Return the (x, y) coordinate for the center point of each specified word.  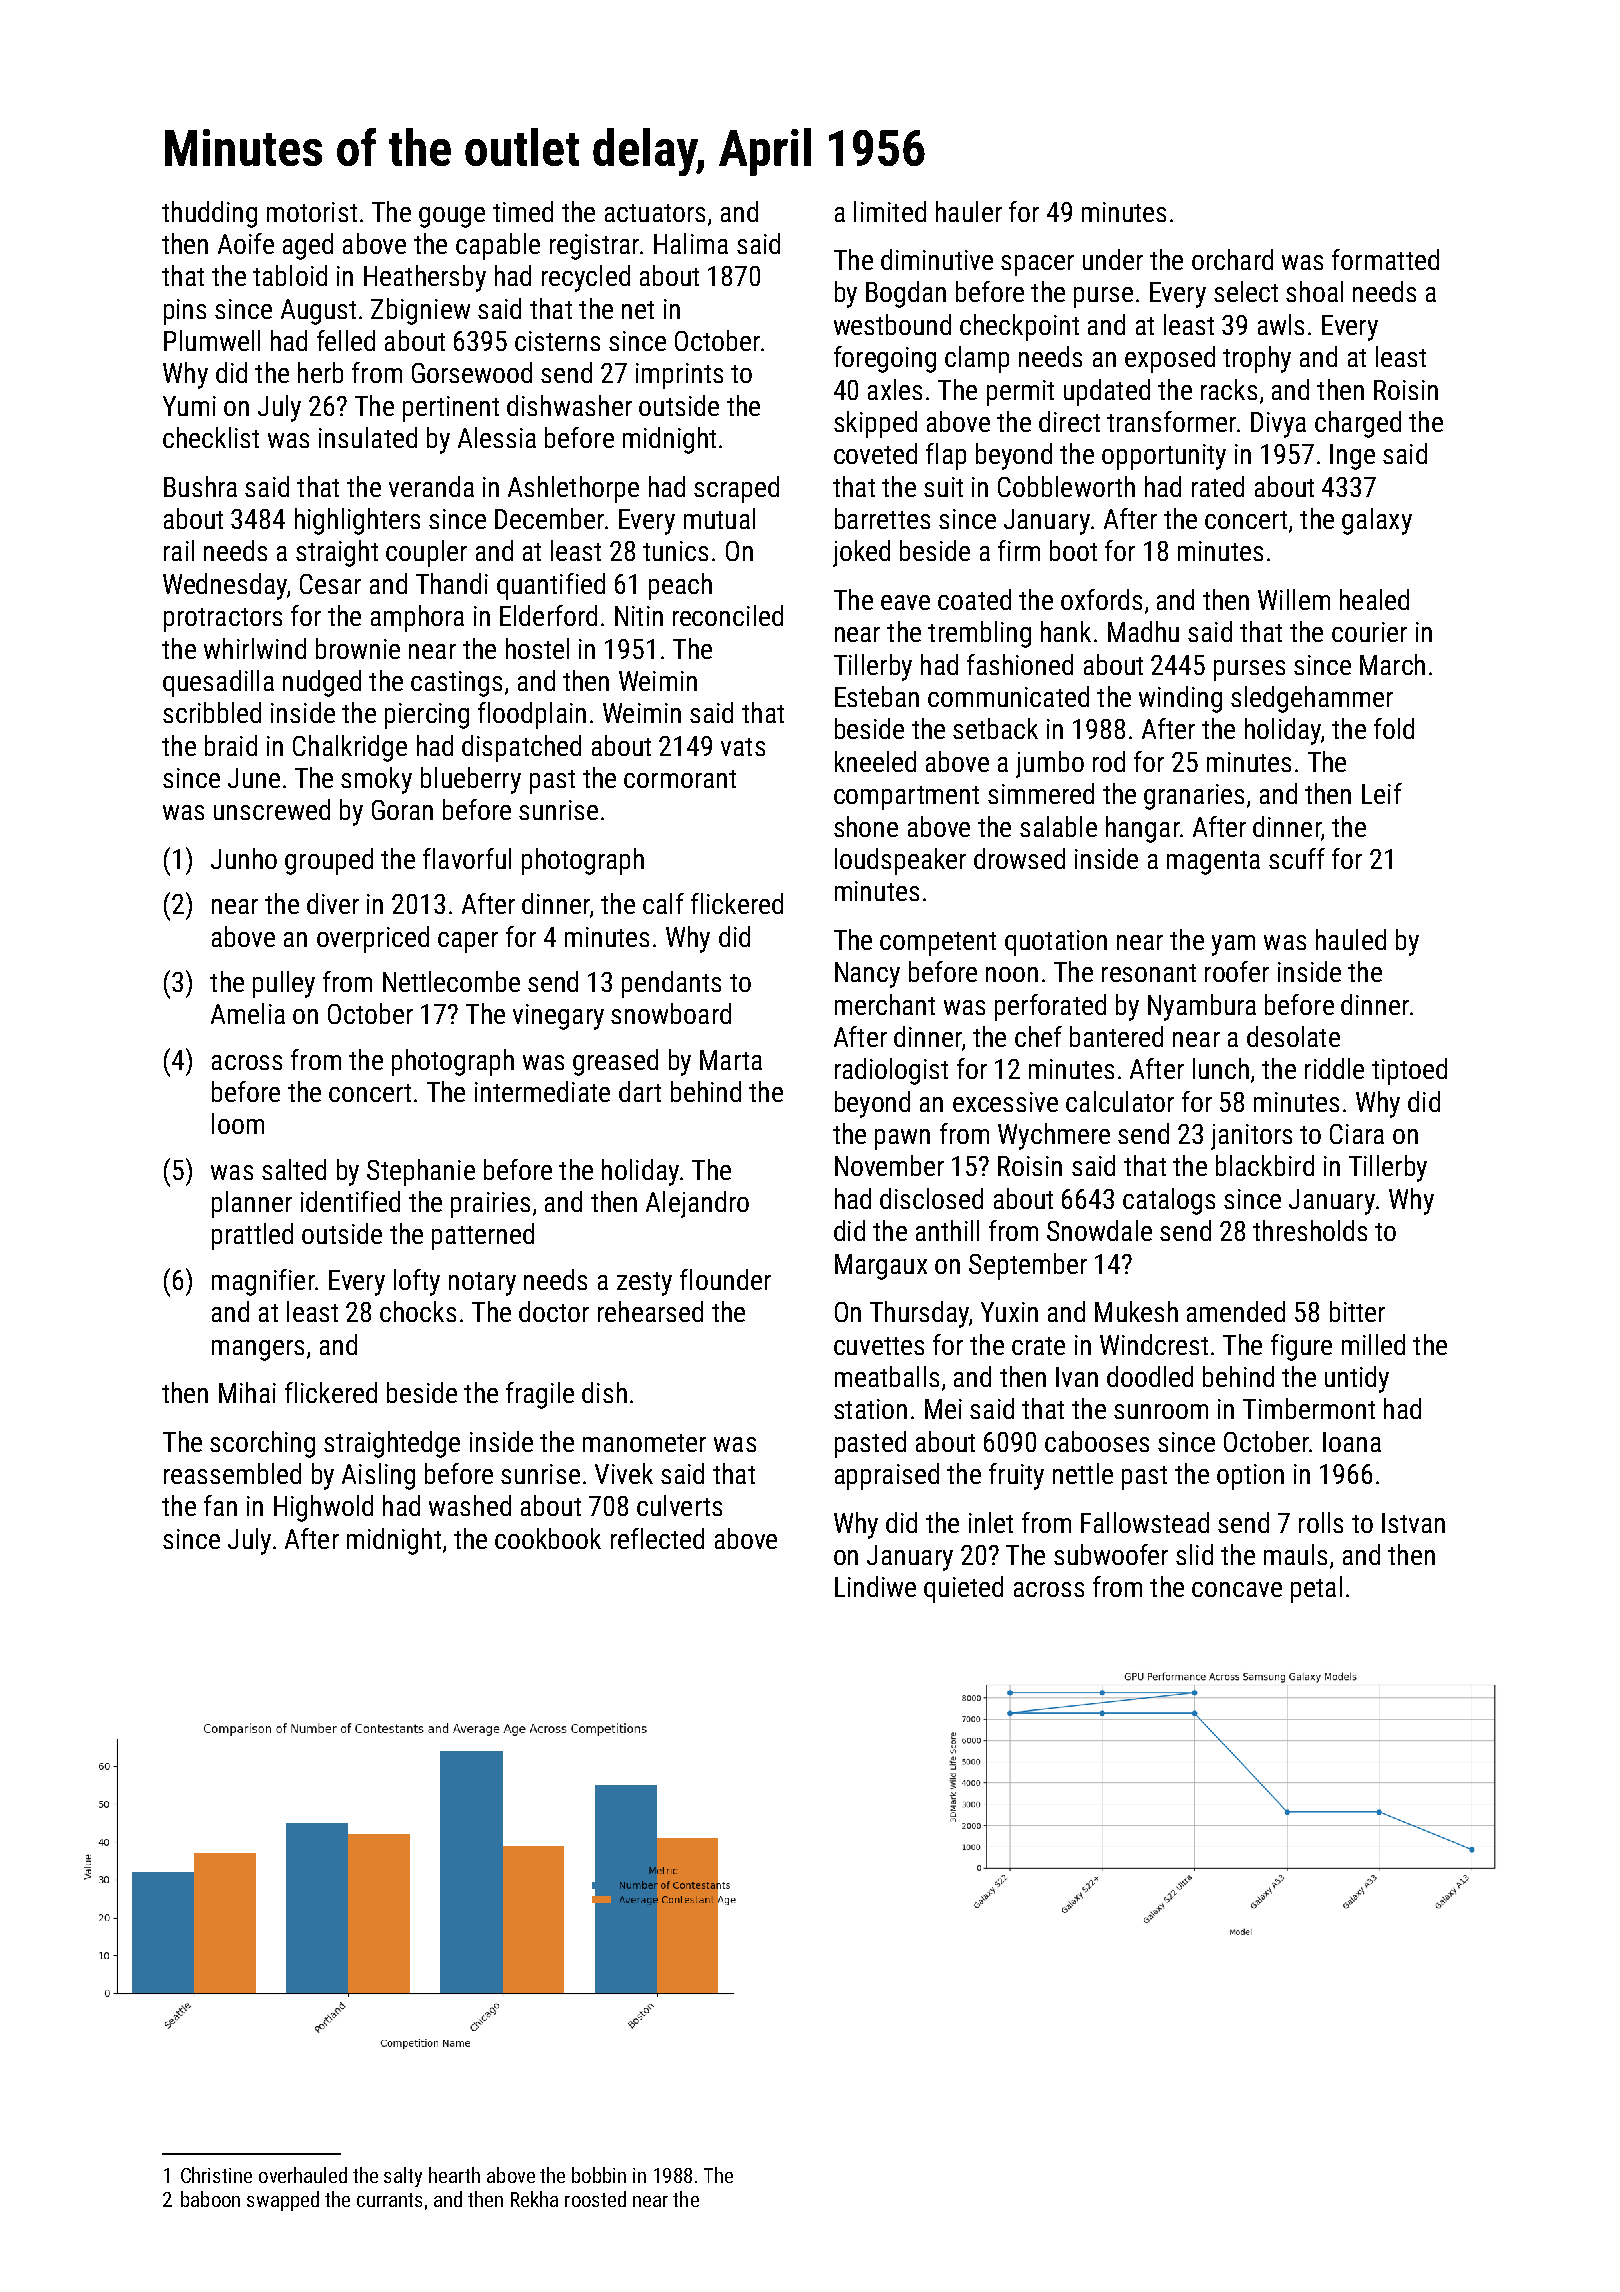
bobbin (599, 2175)
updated (1107, 392)
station (870, 1409)
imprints (679, 376)
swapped (283, 2201)
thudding (209, 214)
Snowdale (1099, 1230)
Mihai (247, 1392)
